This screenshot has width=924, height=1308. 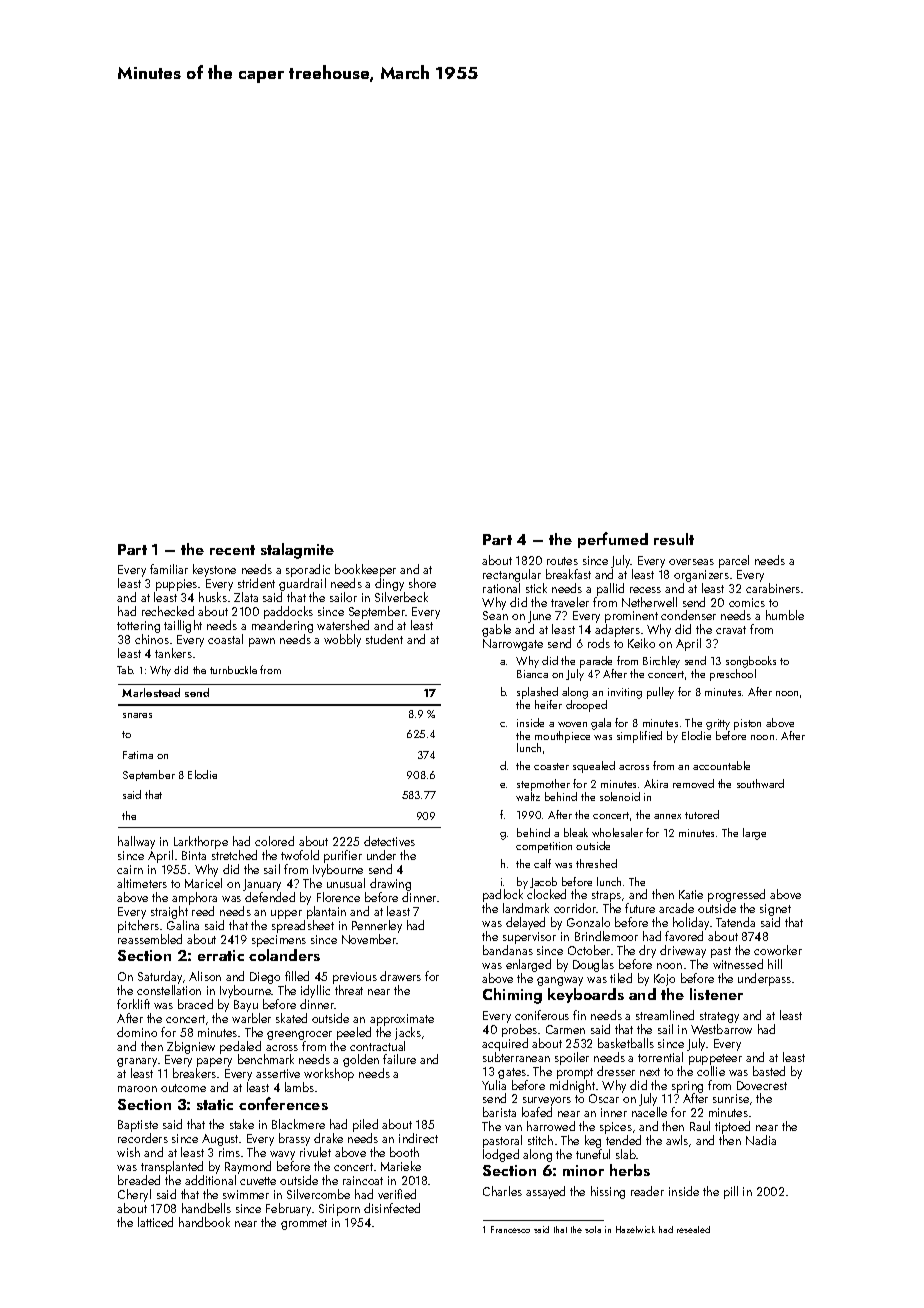 What do you see at coordinates (408, 1033) in the screenshot?
I see `jacks` at bounding box center [408, 1033].
